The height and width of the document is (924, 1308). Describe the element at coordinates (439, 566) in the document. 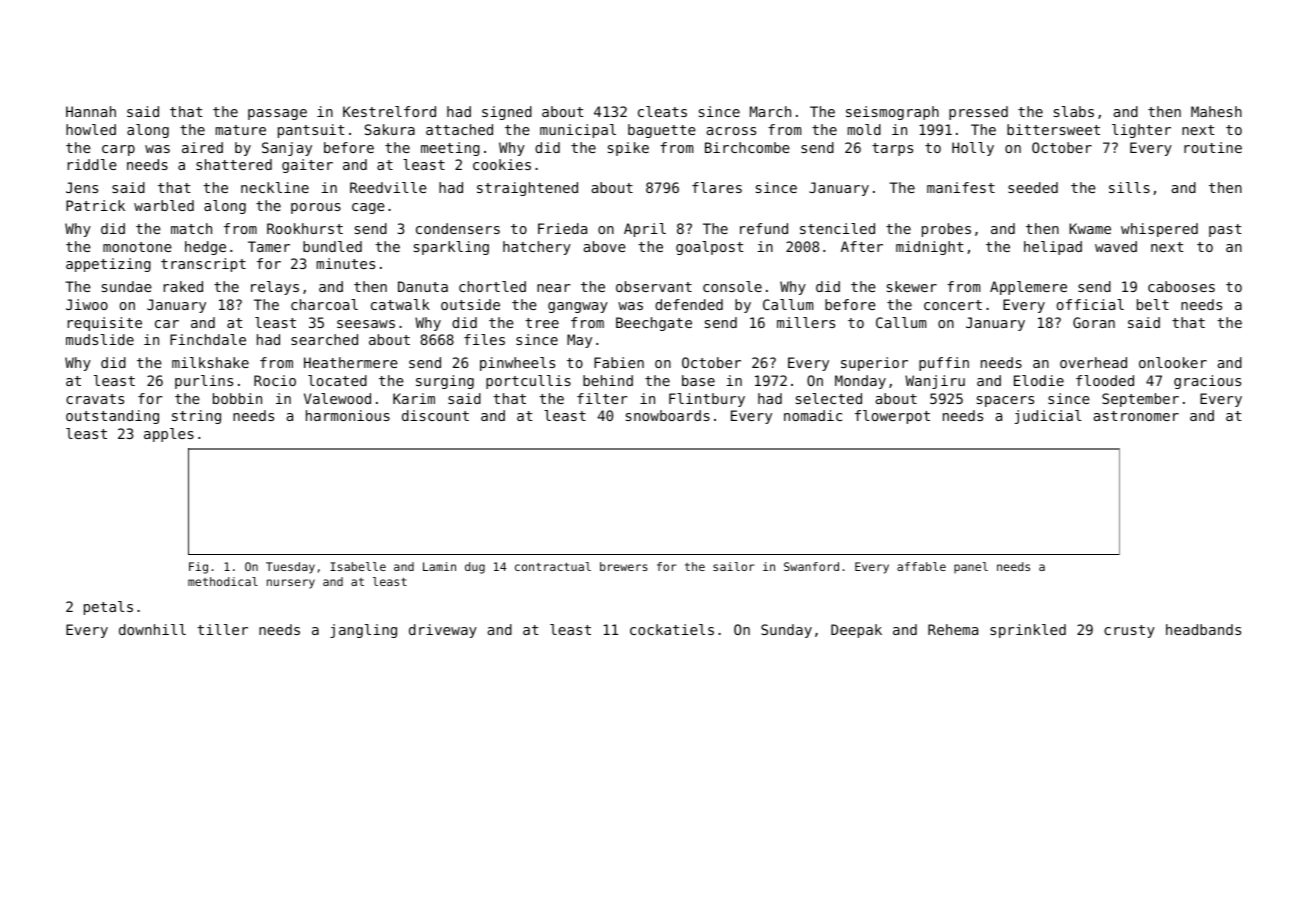

I see `Lamin` at that location.
